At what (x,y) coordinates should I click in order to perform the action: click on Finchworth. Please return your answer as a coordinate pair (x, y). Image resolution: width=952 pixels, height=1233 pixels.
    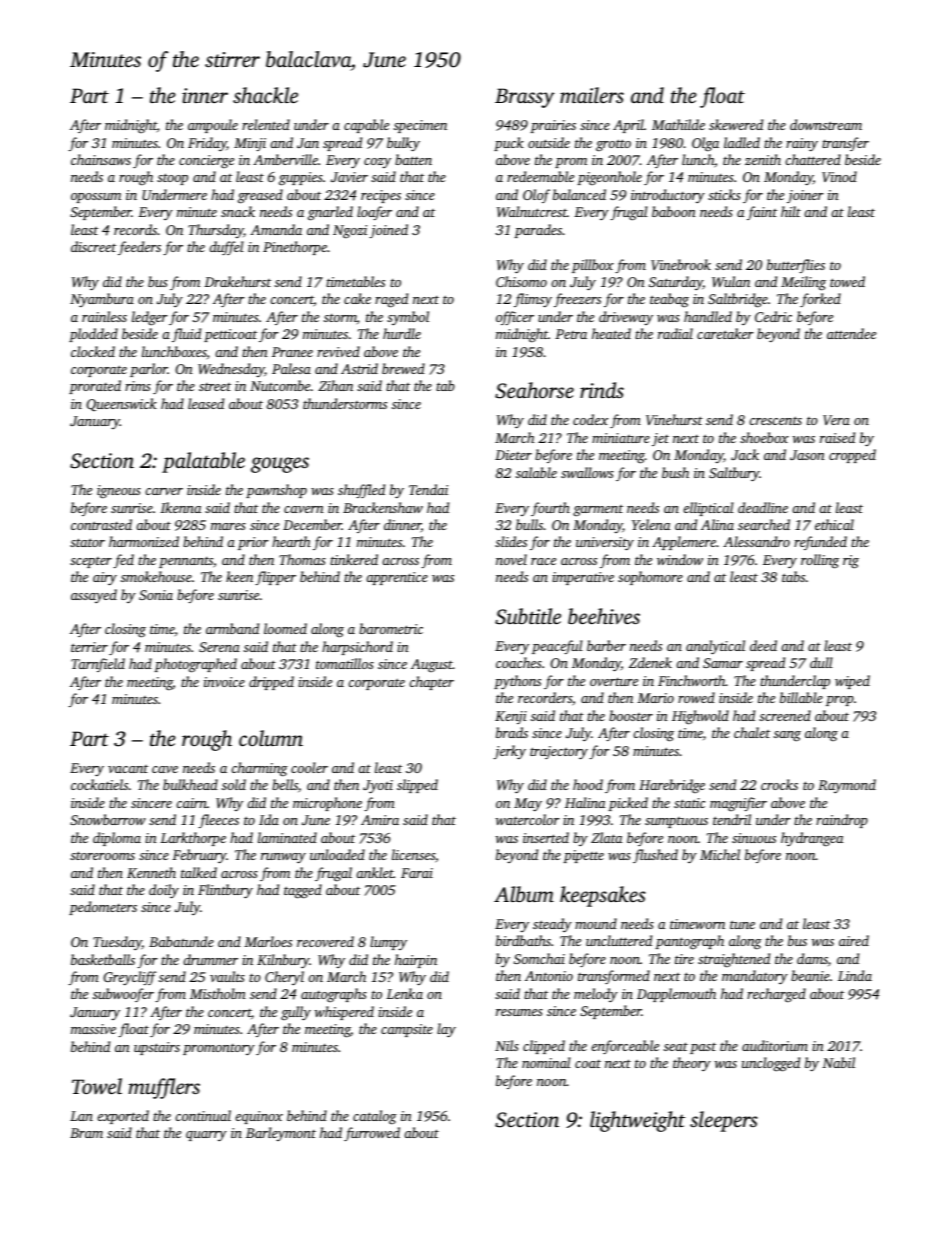
    Looking at the image, I should click on (692, 680).
